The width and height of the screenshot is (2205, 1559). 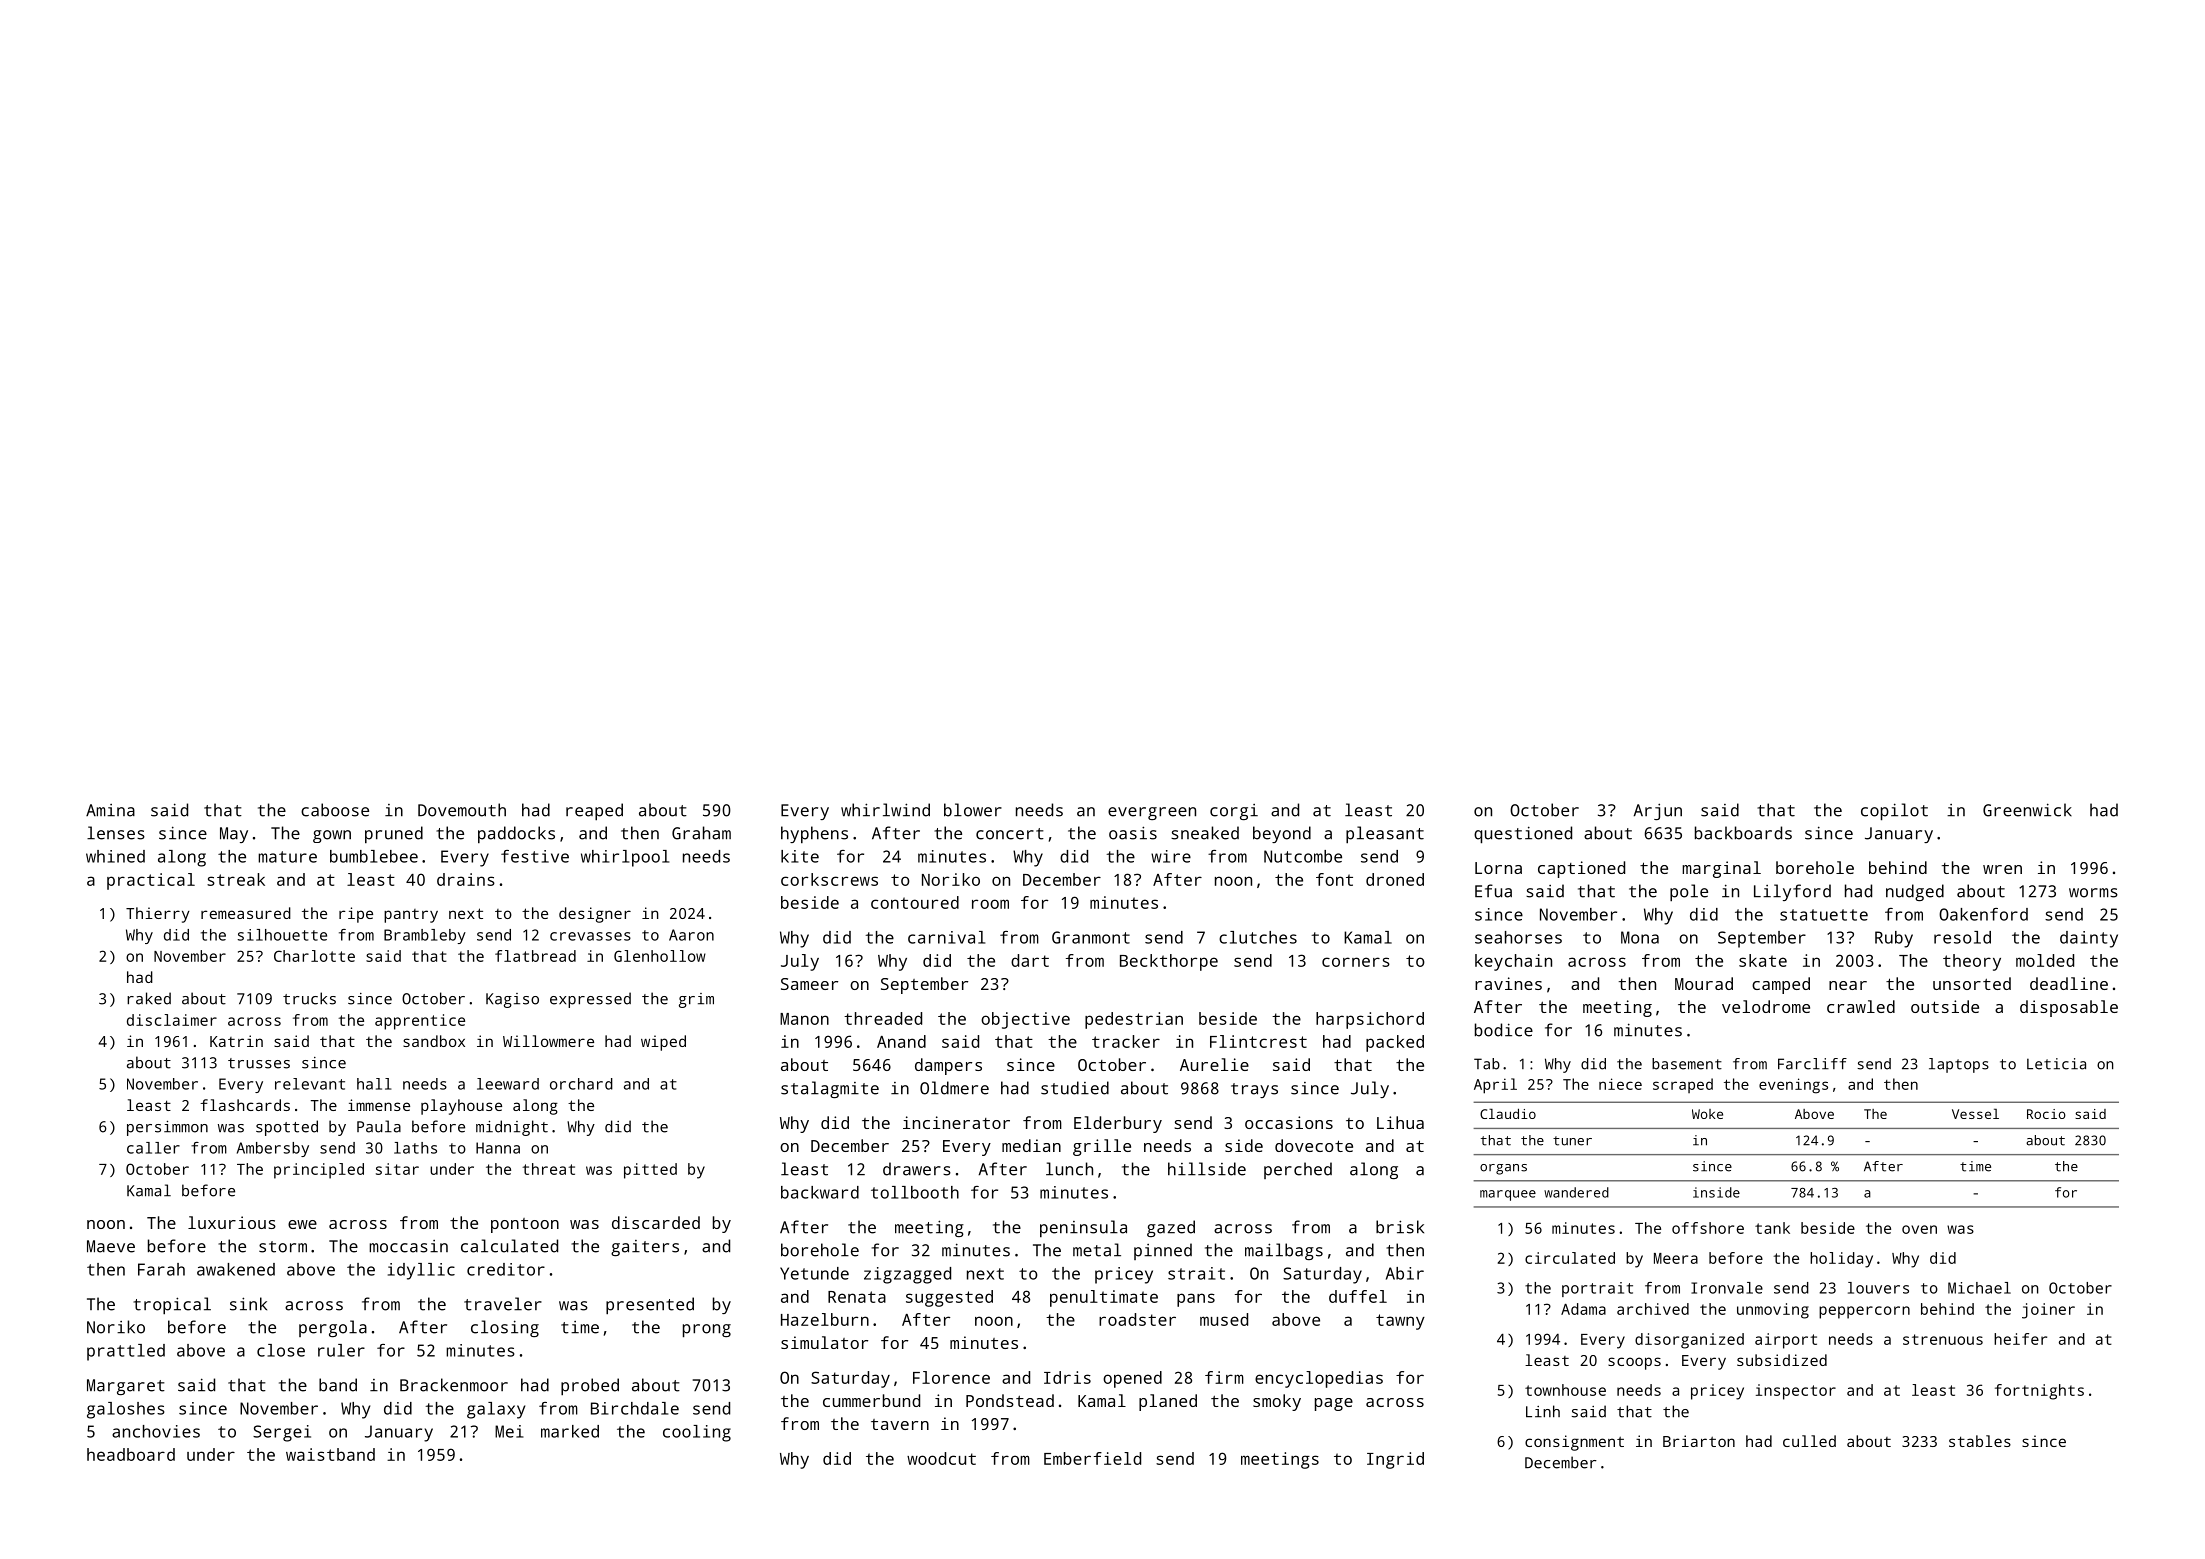 I want to click on tracker, so click(x=1126, y=1041).
